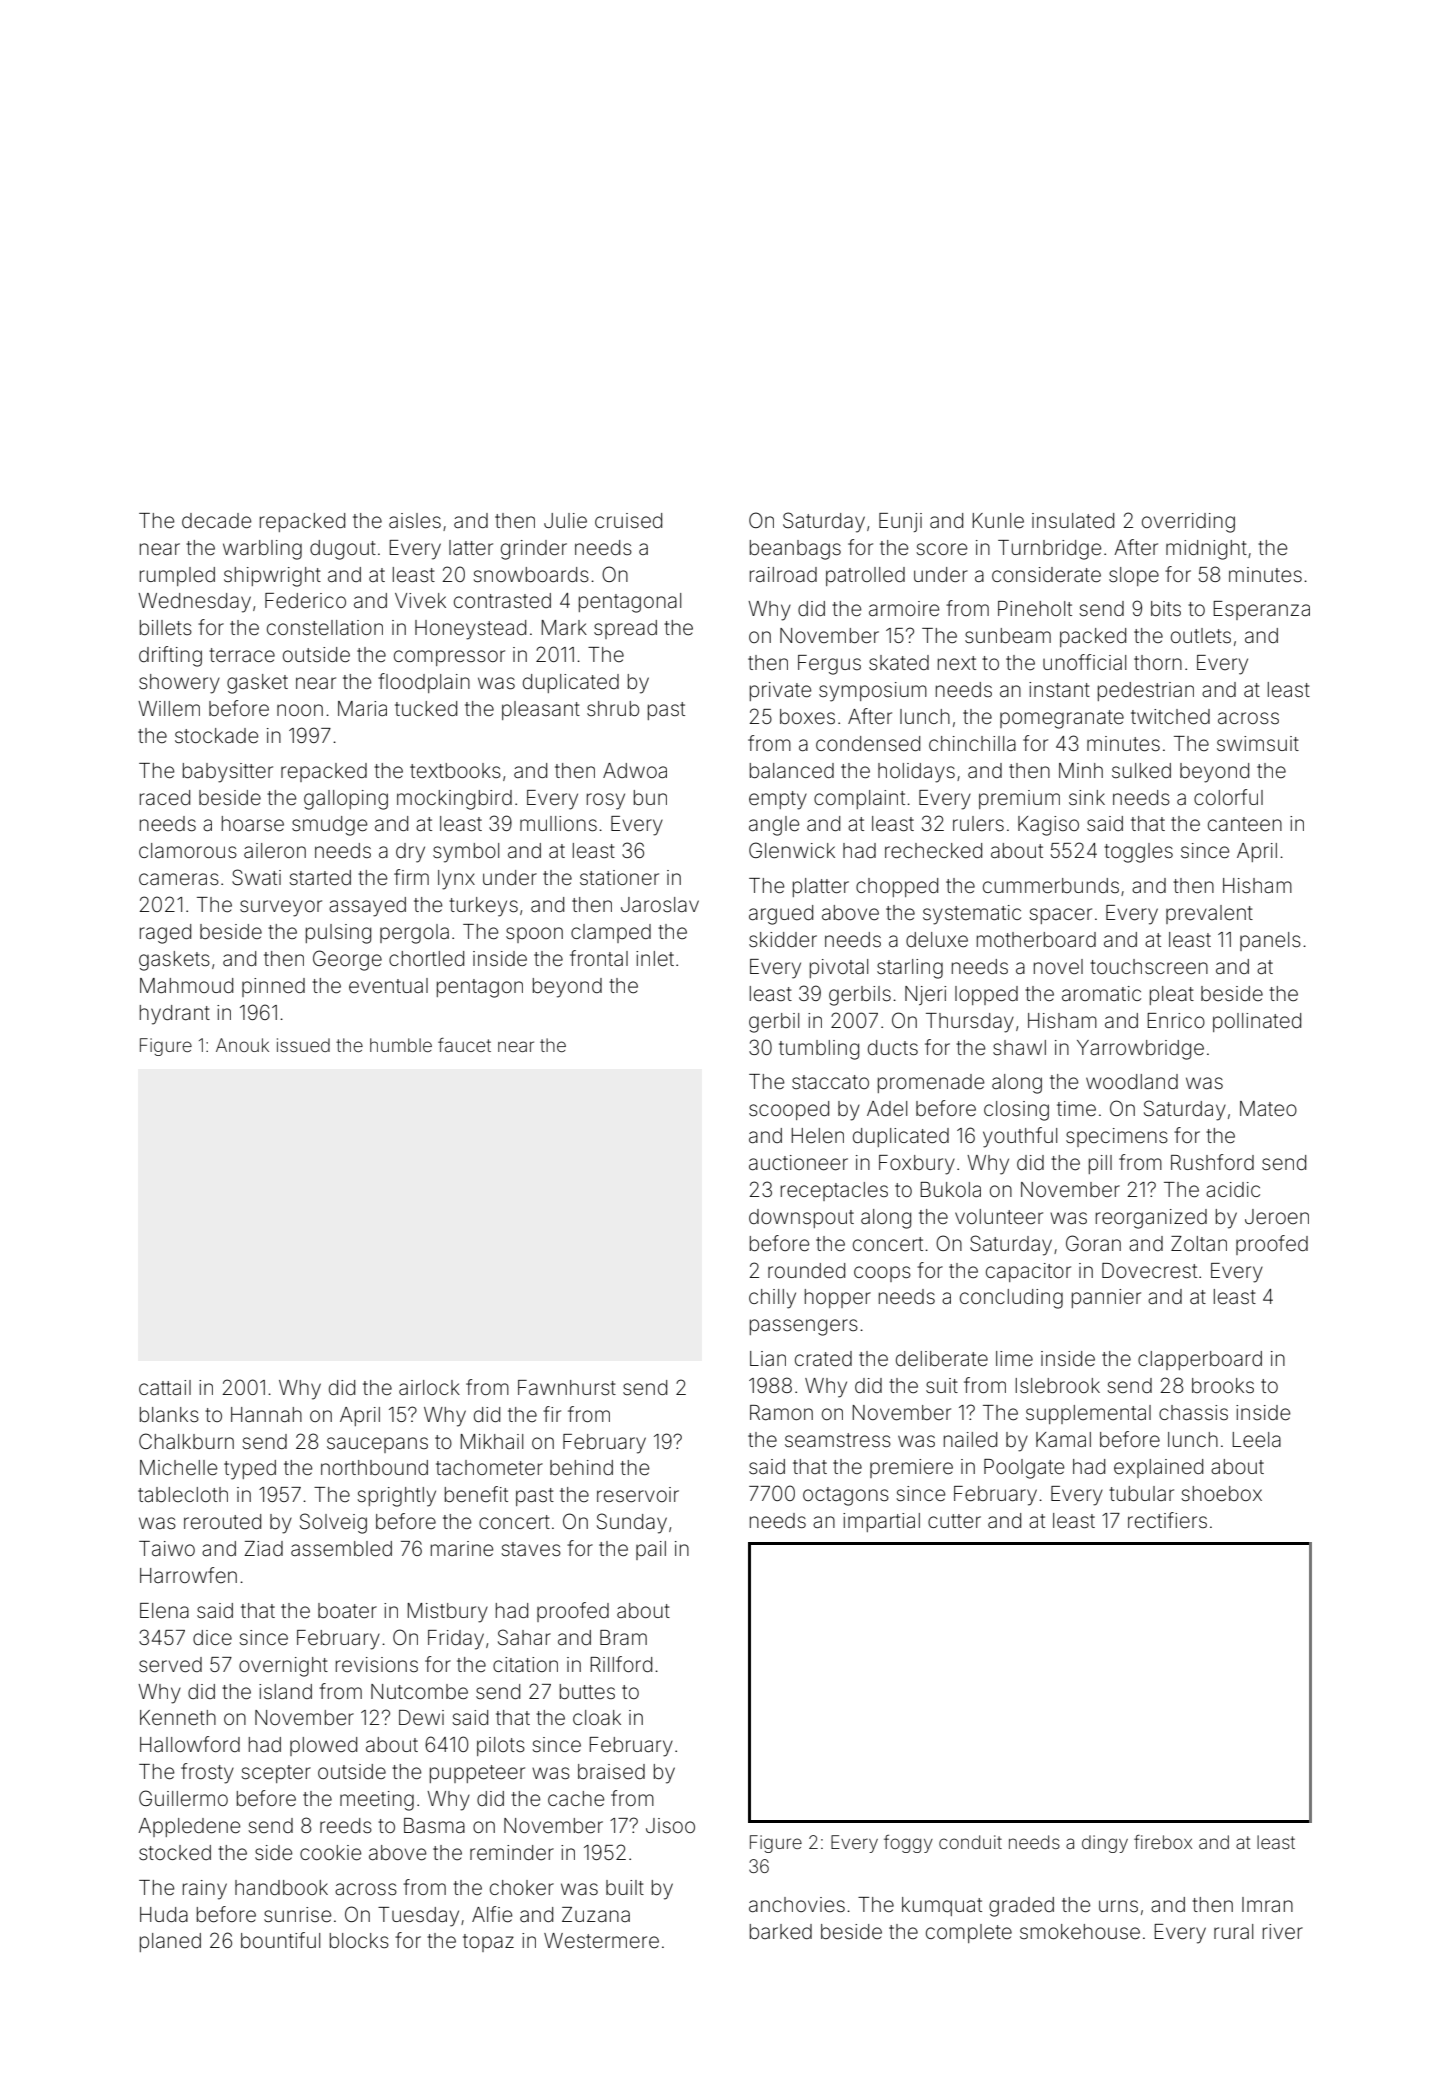 Image resolution: width=1450 pixels, height=2100 pixels. I want to click on faucet, so click(464, 1045).
